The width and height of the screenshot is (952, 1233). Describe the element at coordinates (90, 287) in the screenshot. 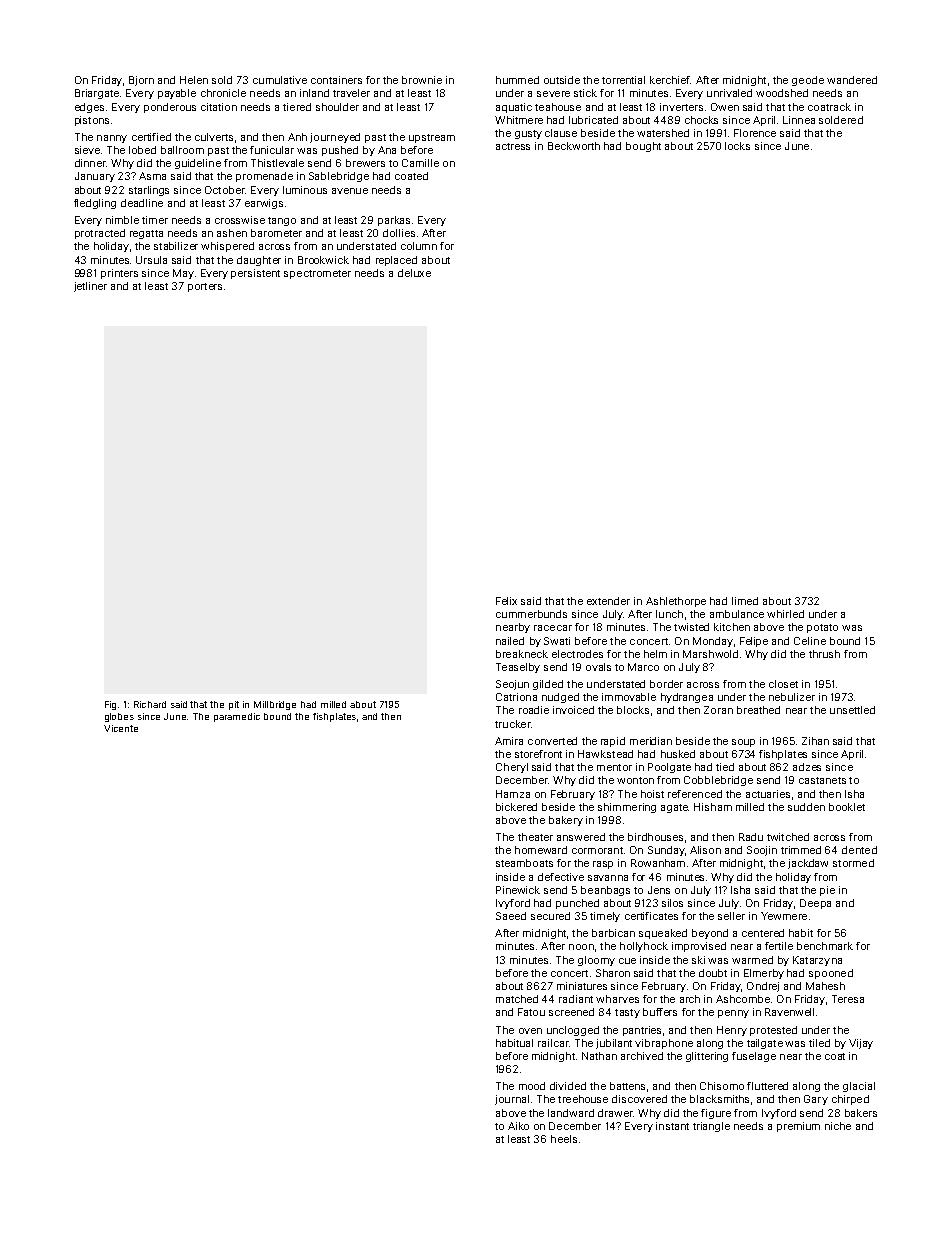

I see `jetliner` at that location.
